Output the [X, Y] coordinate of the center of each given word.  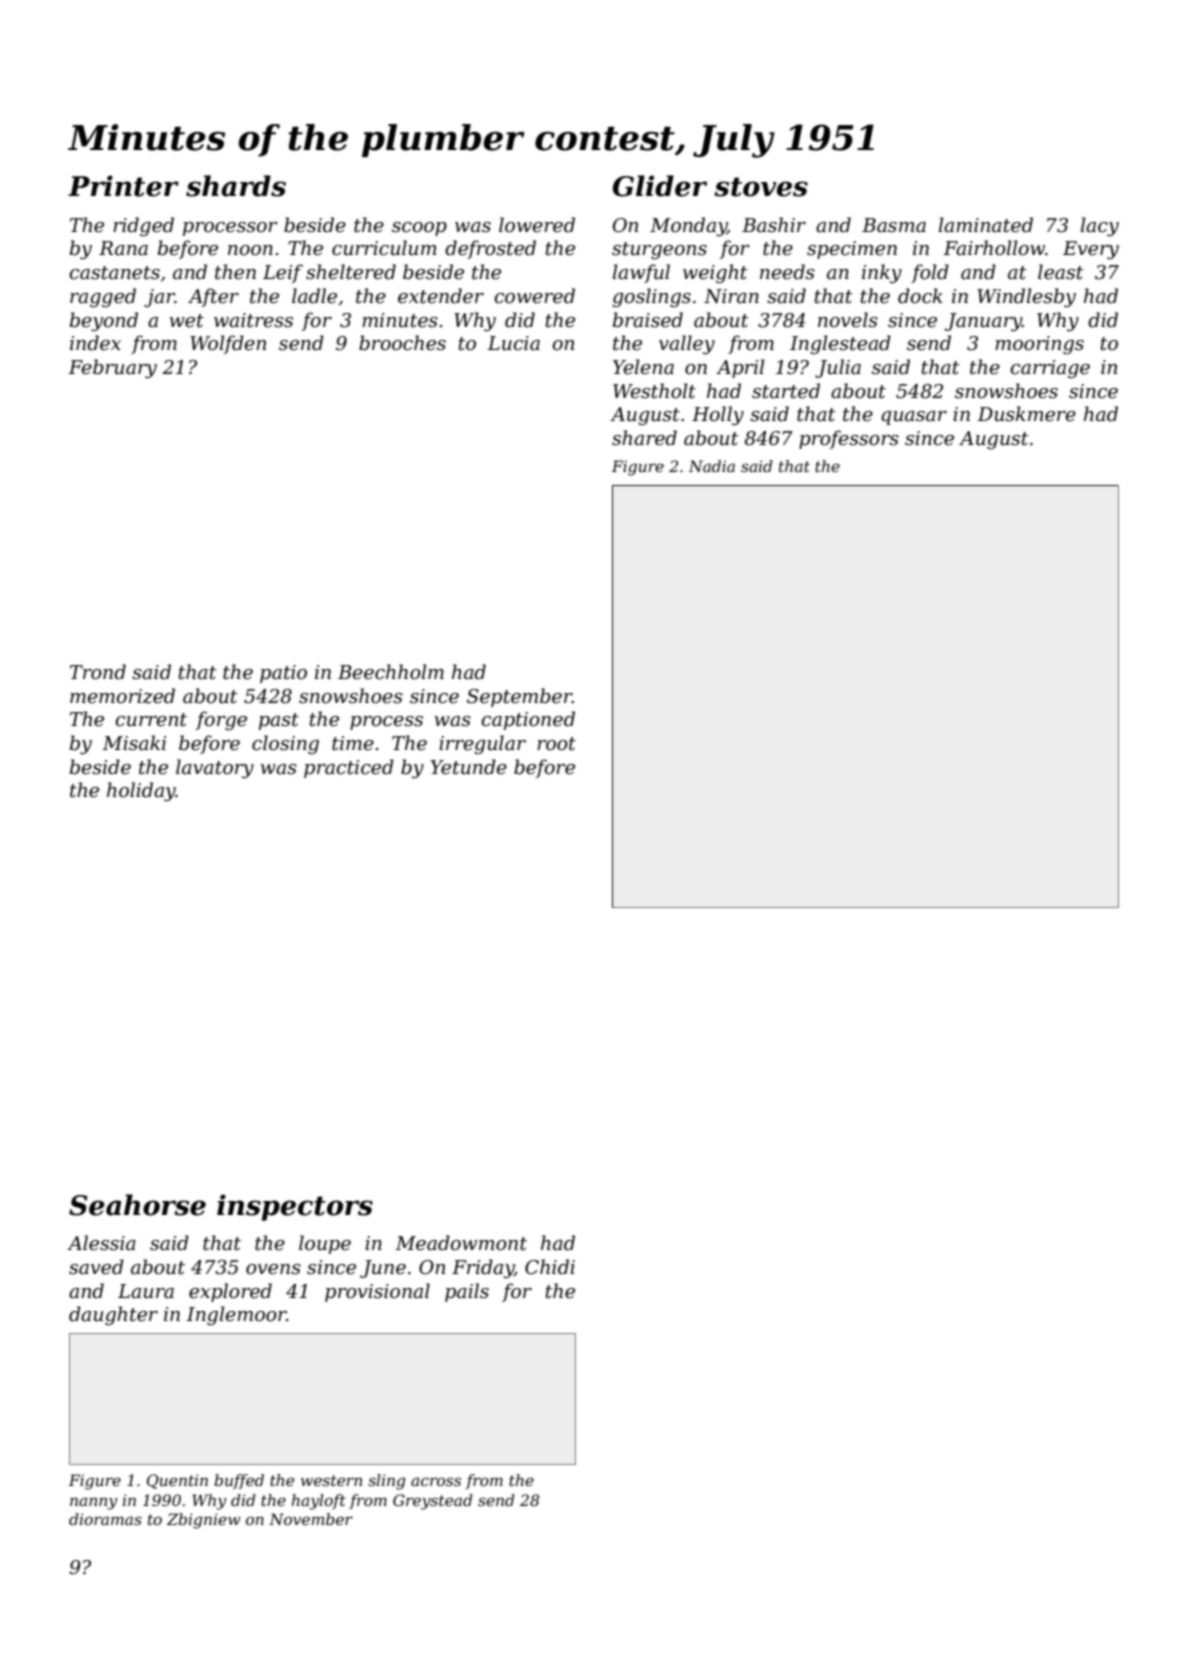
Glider [660, 186]
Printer [123, 186]
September [519, 697]
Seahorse [137, 1205]
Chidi [550, 1267]
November [311, 1519]
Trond [98, 672]
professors [849, 439]
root [556, 744]
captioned [528, 720]
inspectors [295, 1207]
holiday [141, 791]
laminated [986, 225]
